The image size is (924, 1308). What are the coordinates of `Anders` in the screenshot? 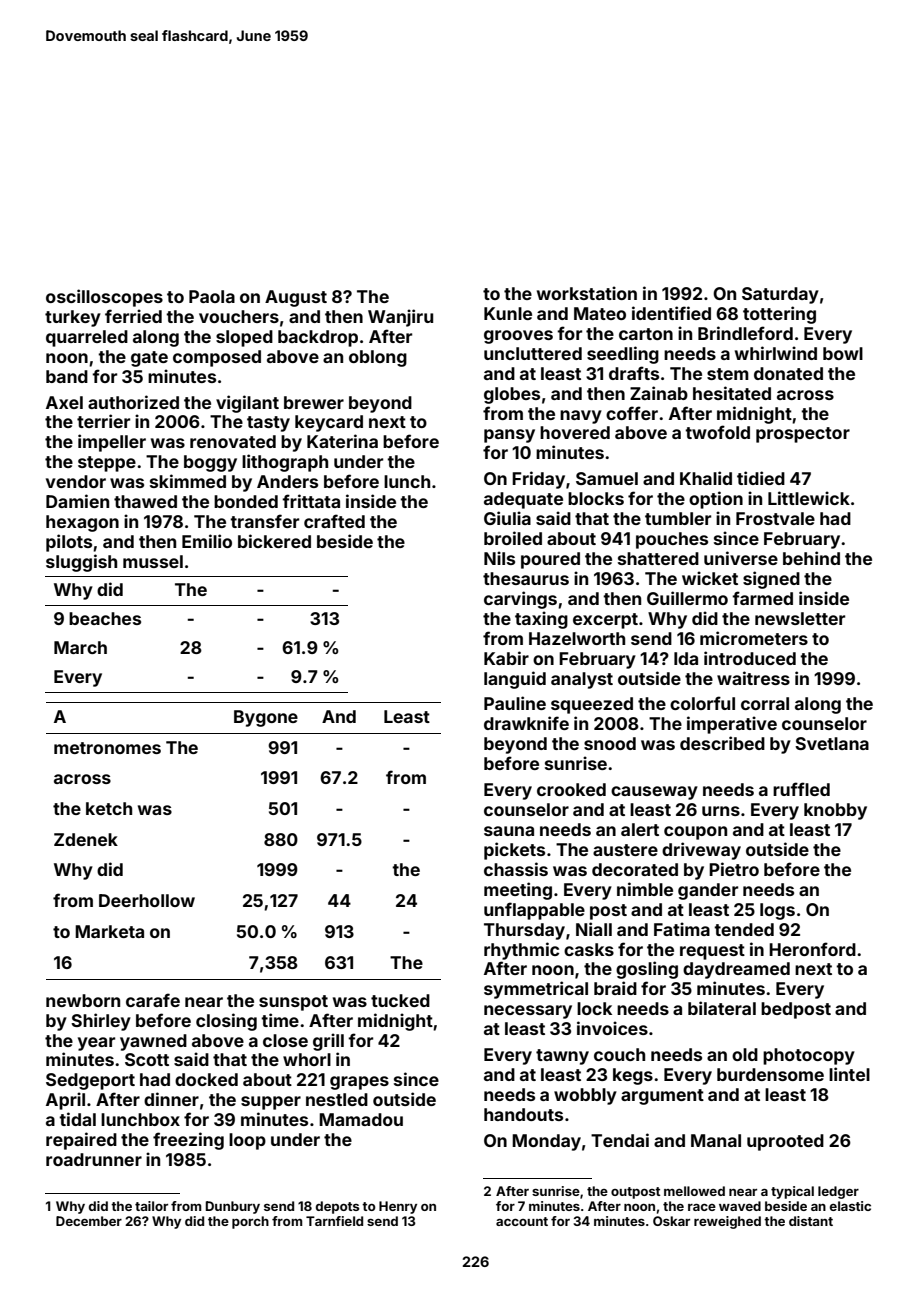 It's located at (287, 481).
